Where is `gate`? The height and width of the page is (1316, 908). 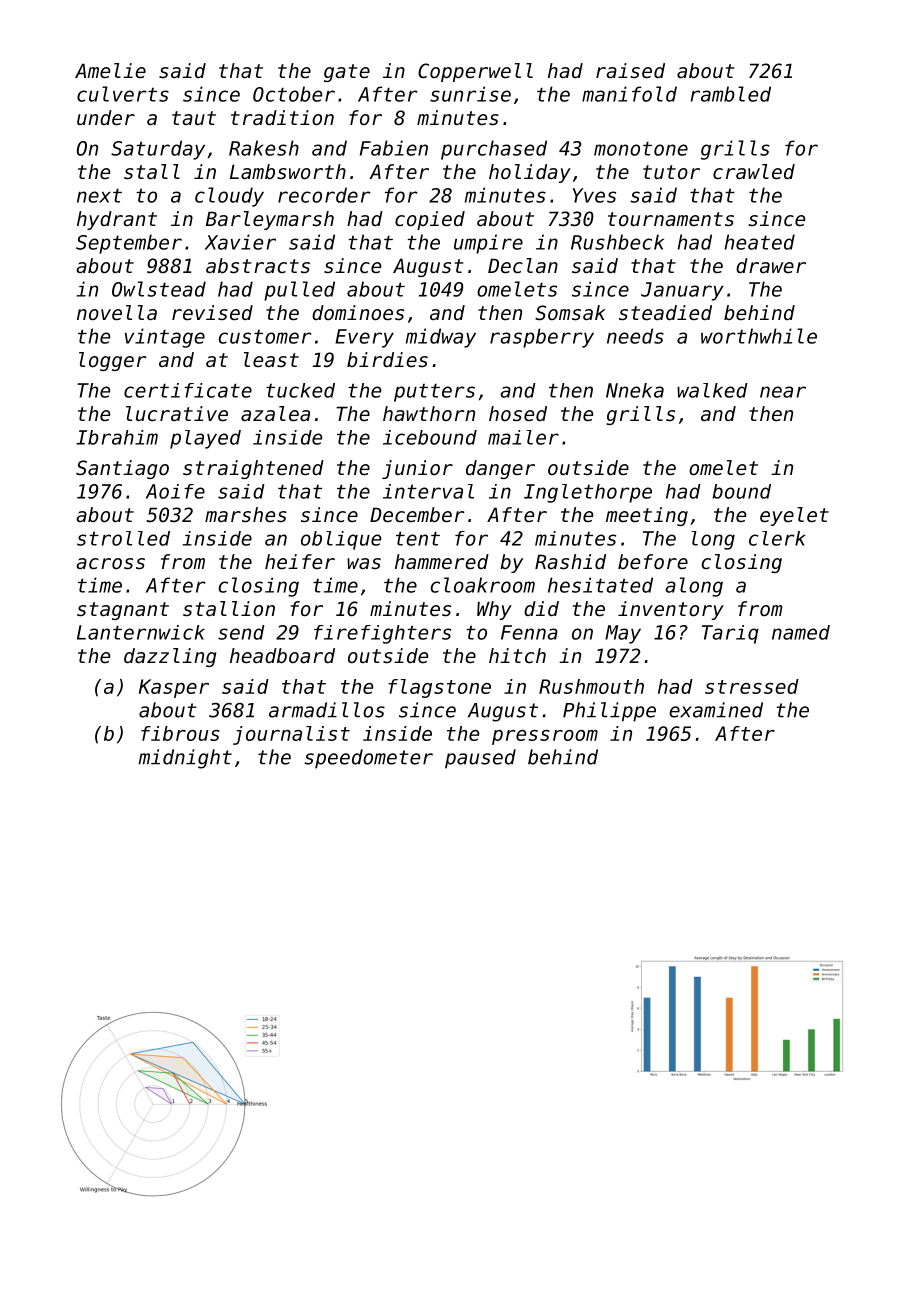
gate is located at coordinates (347, 73).
